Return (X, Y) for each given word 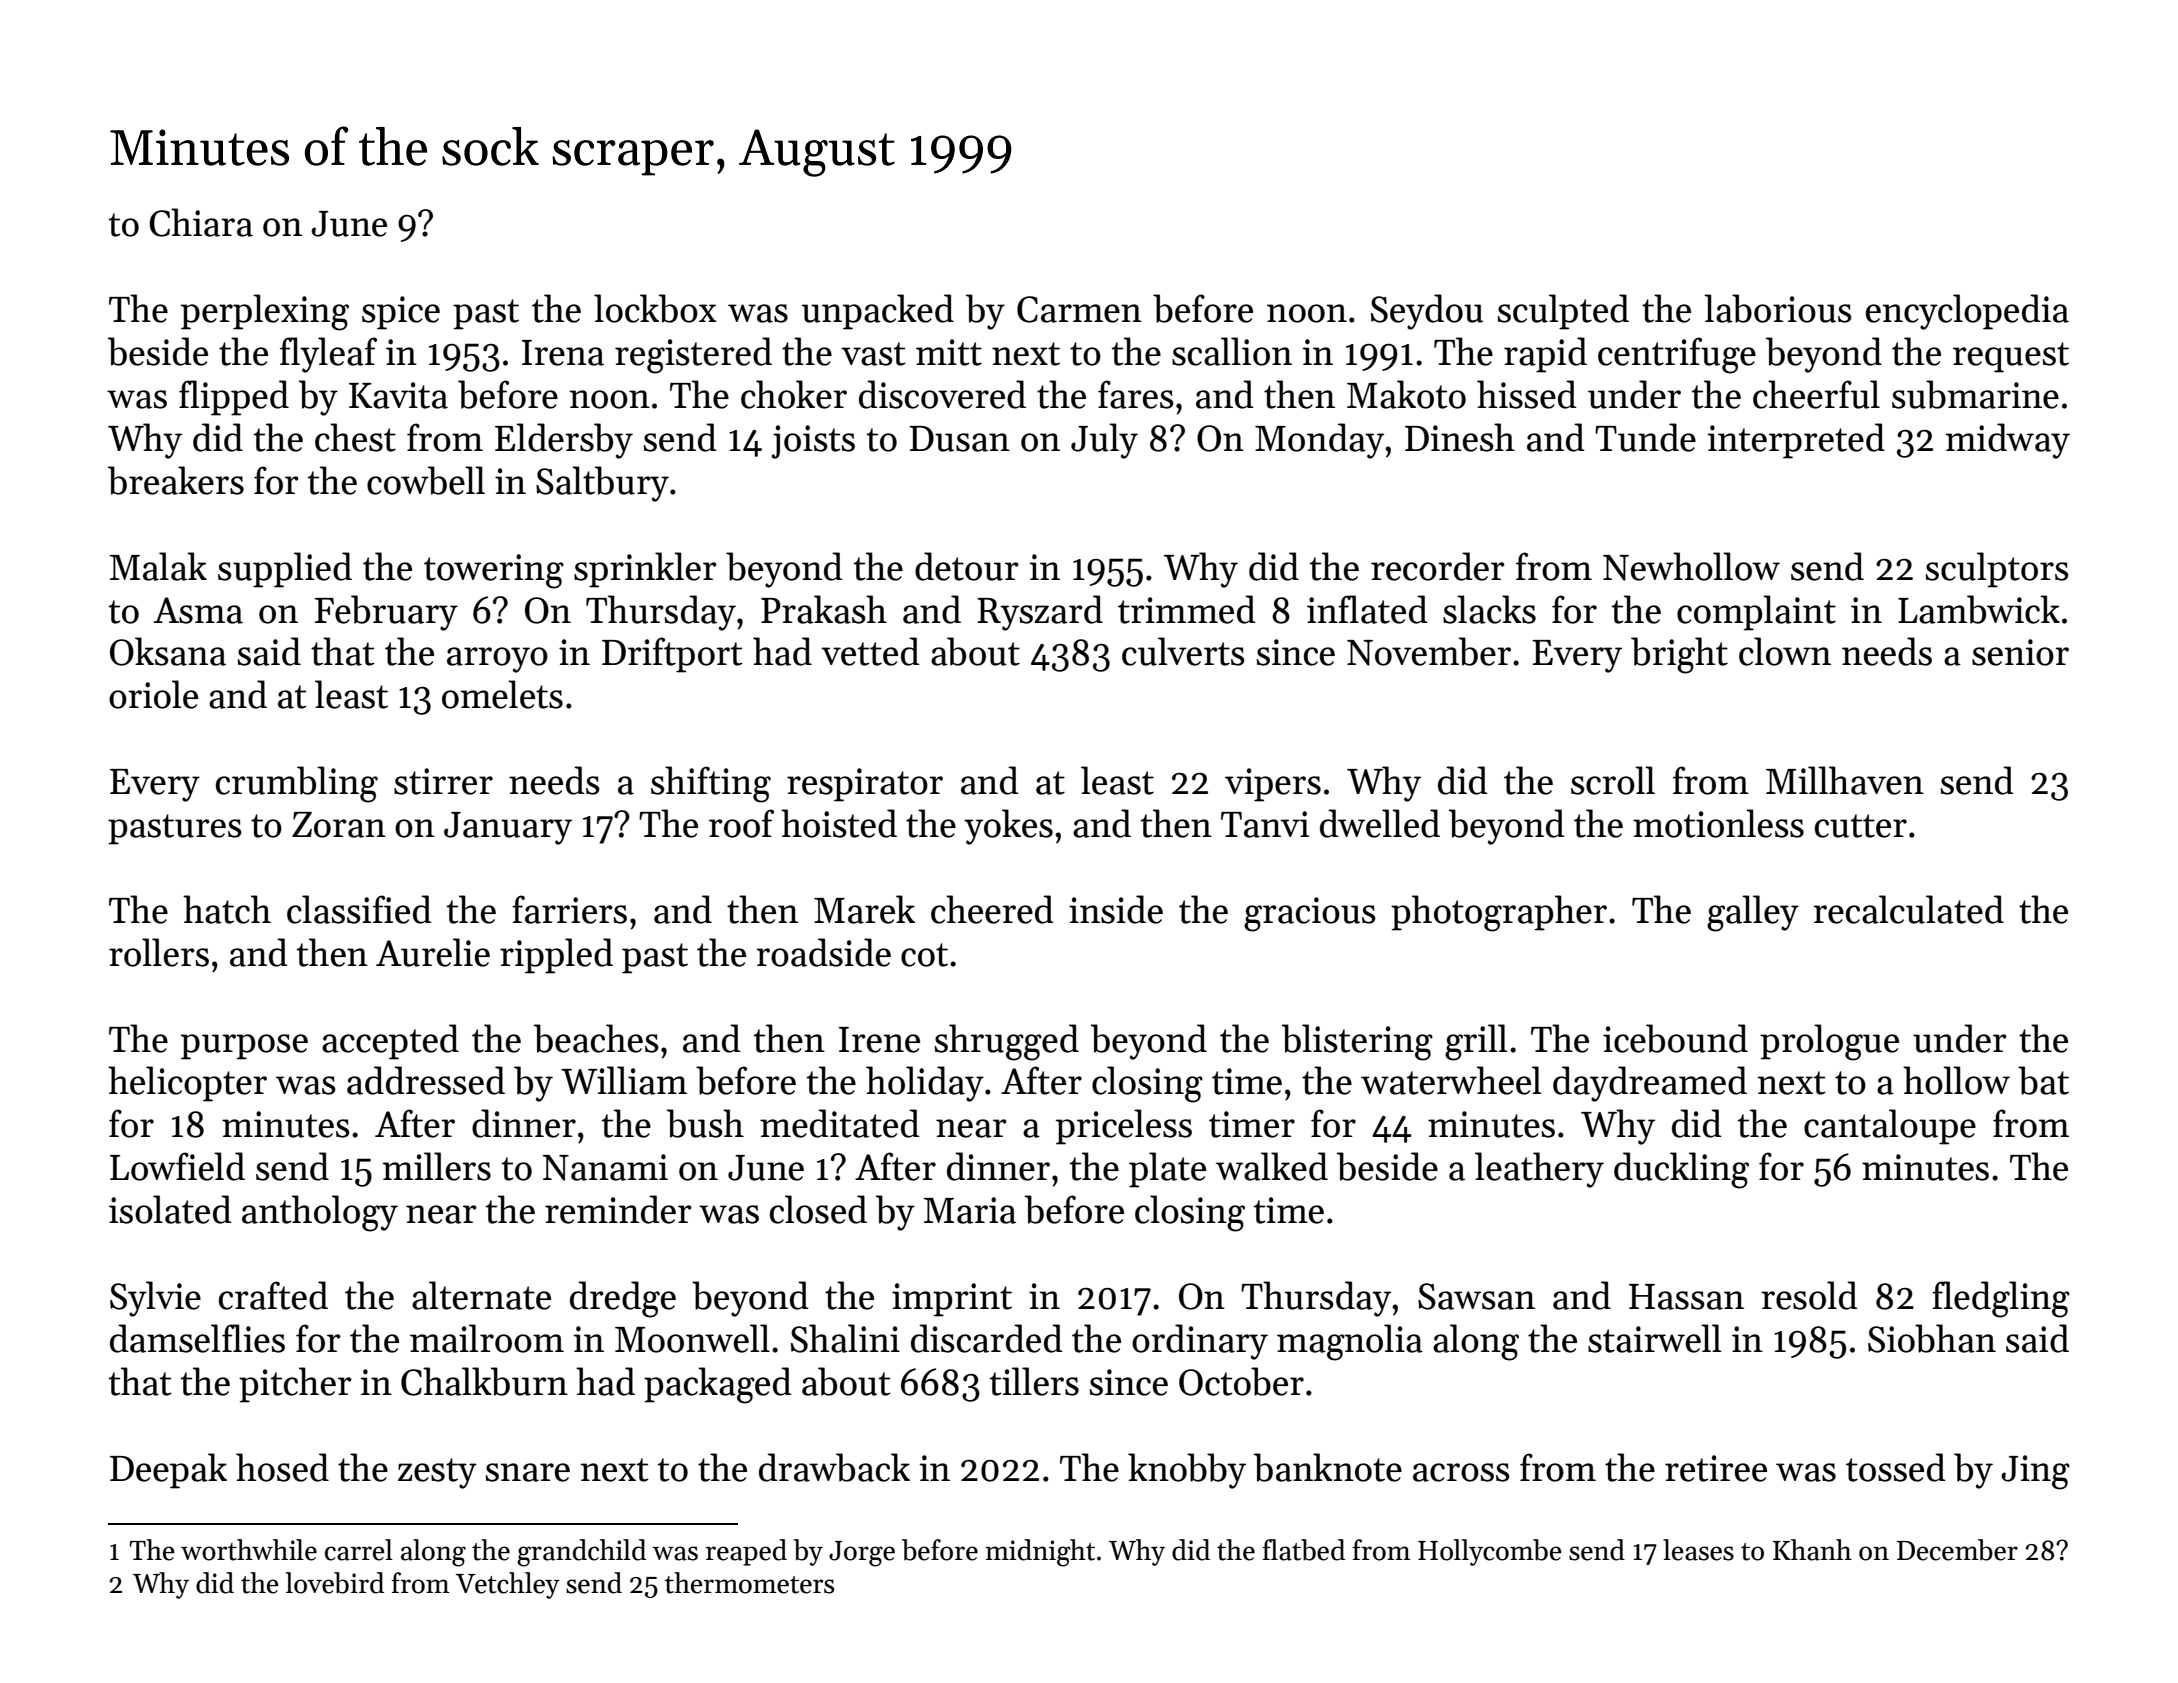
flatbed (1303, 1550)
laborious (1778, 308)
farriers (569, 909)
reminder (618, 1209)
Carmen (1079, 309)
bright (1679, 655)
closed (818, 1209)
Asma (198, 610)
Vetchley (508, 1585)
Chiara (201, 222)
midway (2008, 441)
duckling (1681, 1170)
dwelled (1380, 823)
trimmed (1187, 609)
